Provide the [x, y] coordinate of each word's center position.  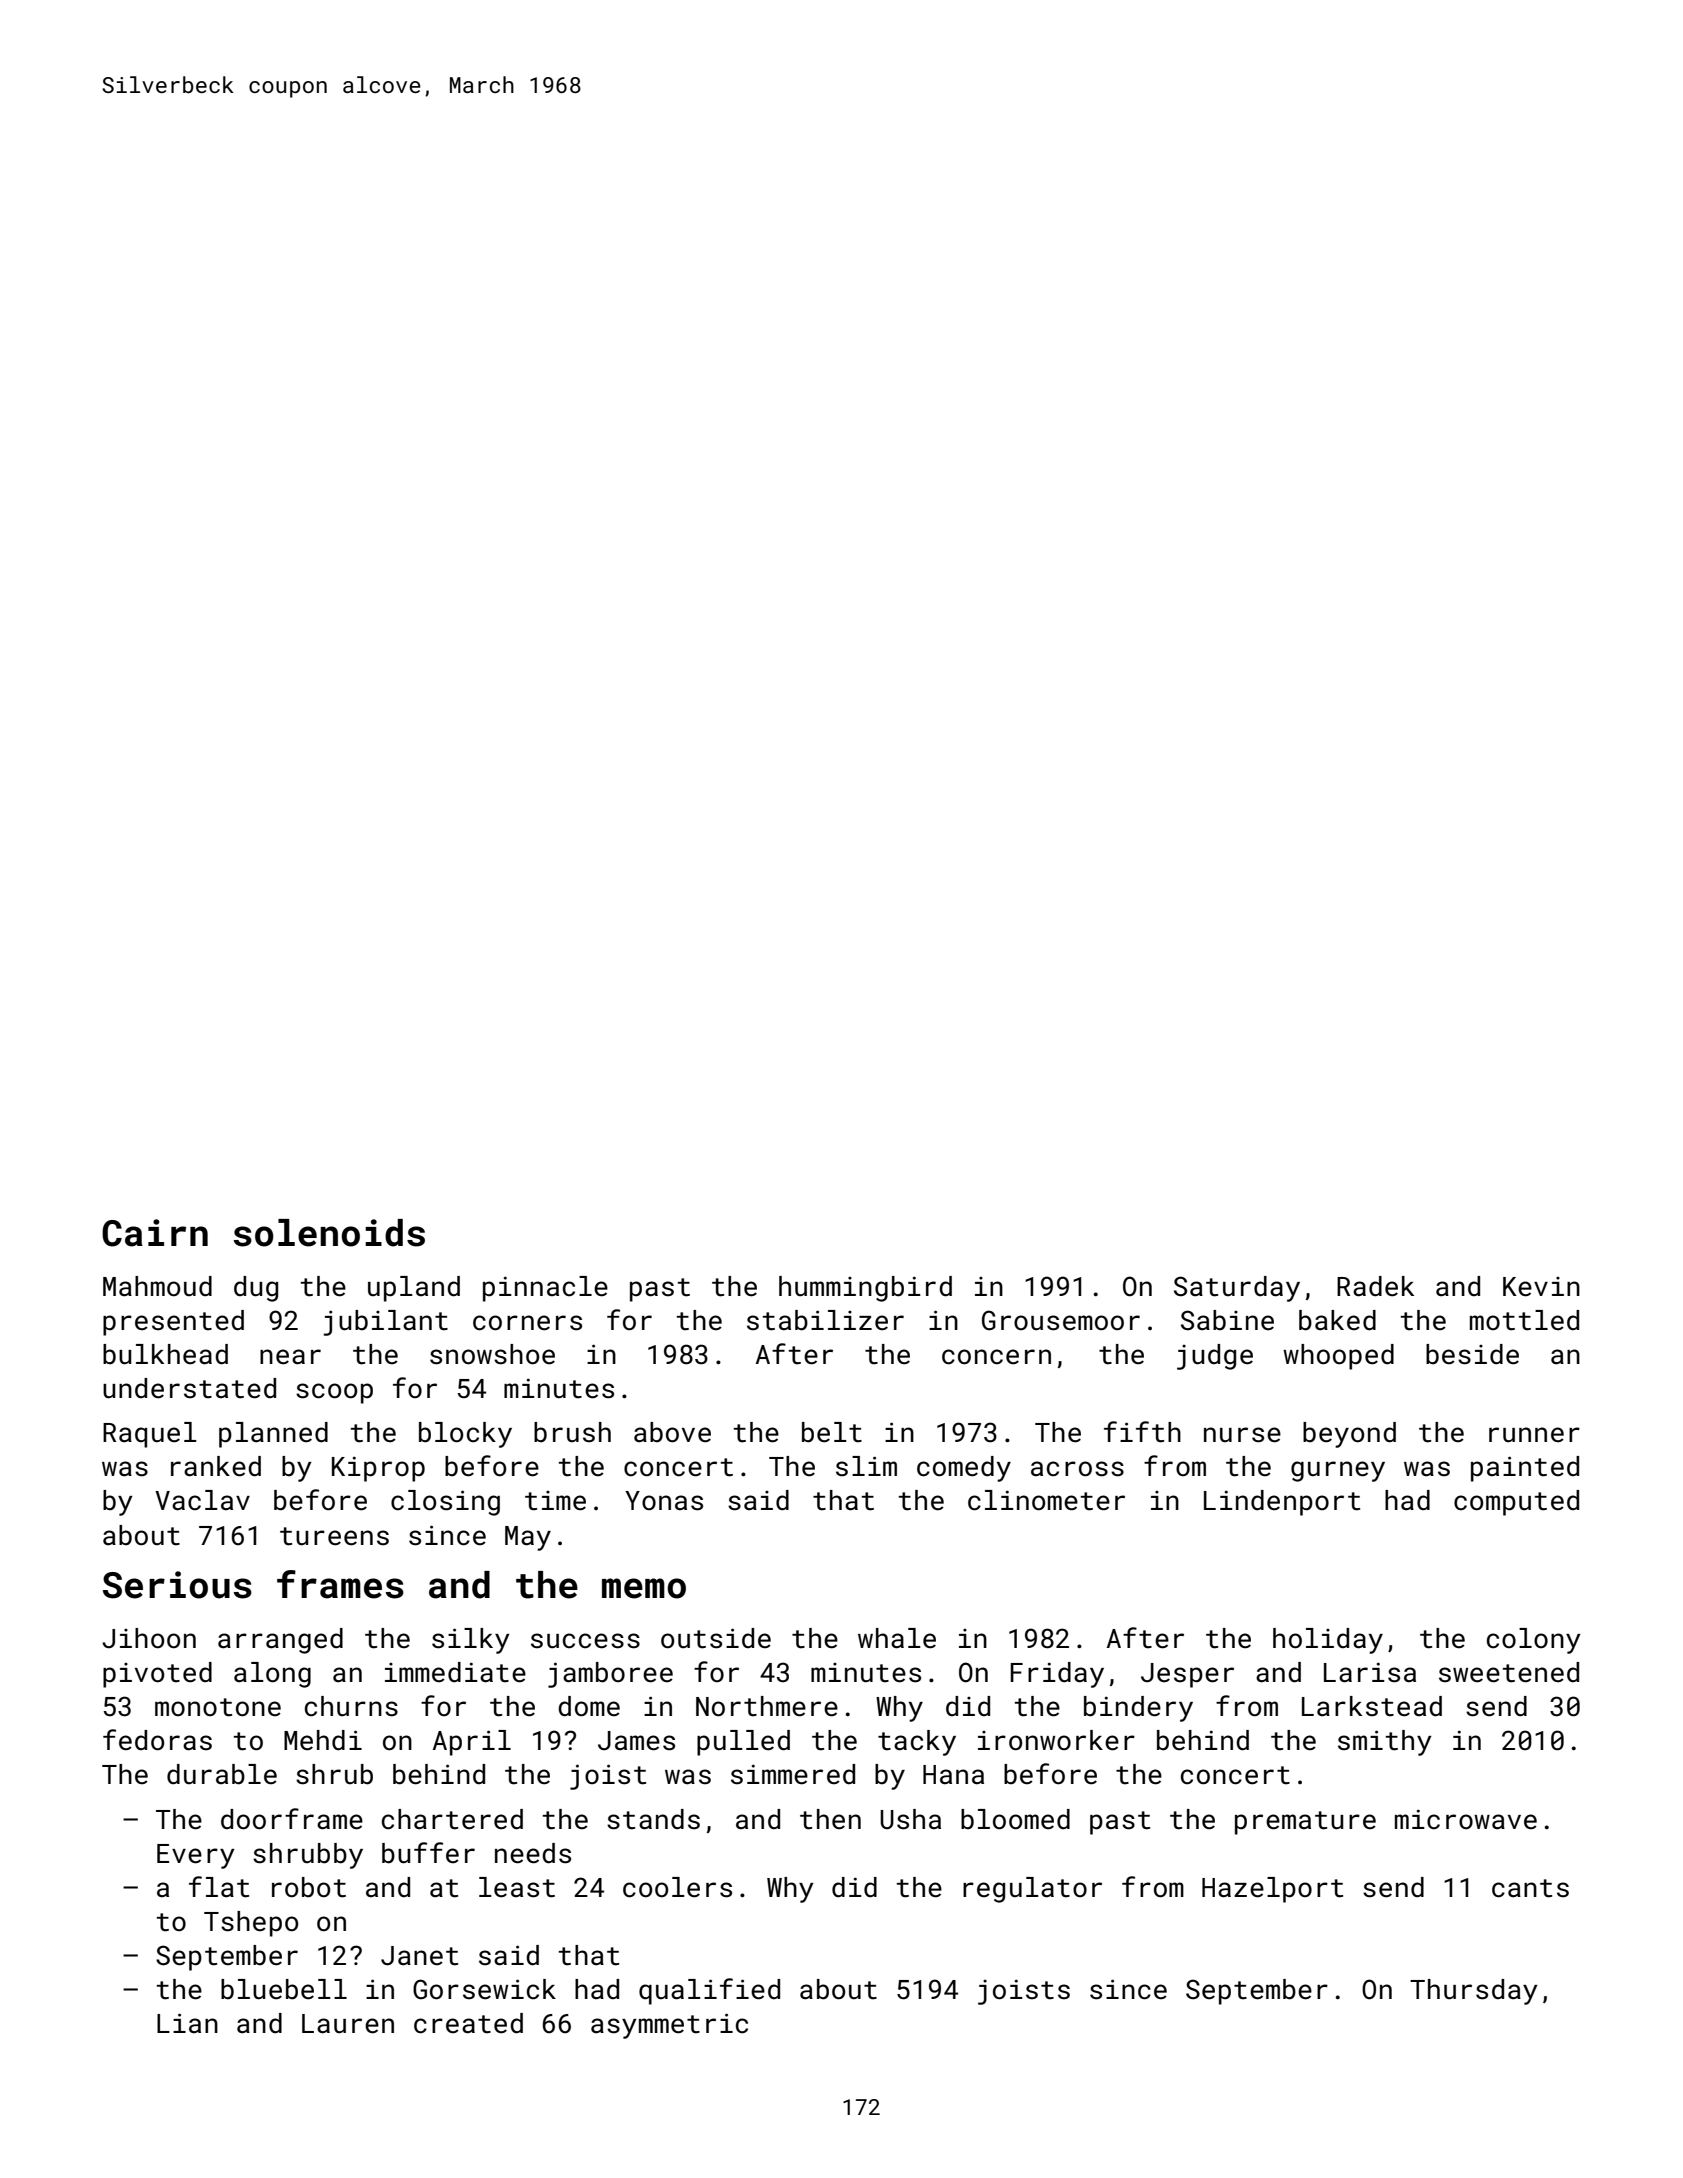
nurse [1242, 1435]
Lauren [348, 2024]
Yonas [664, 1501]
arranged [280, 1641]
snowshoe [492, 1354]
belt [832, 1432]
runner [1534, 1435]
